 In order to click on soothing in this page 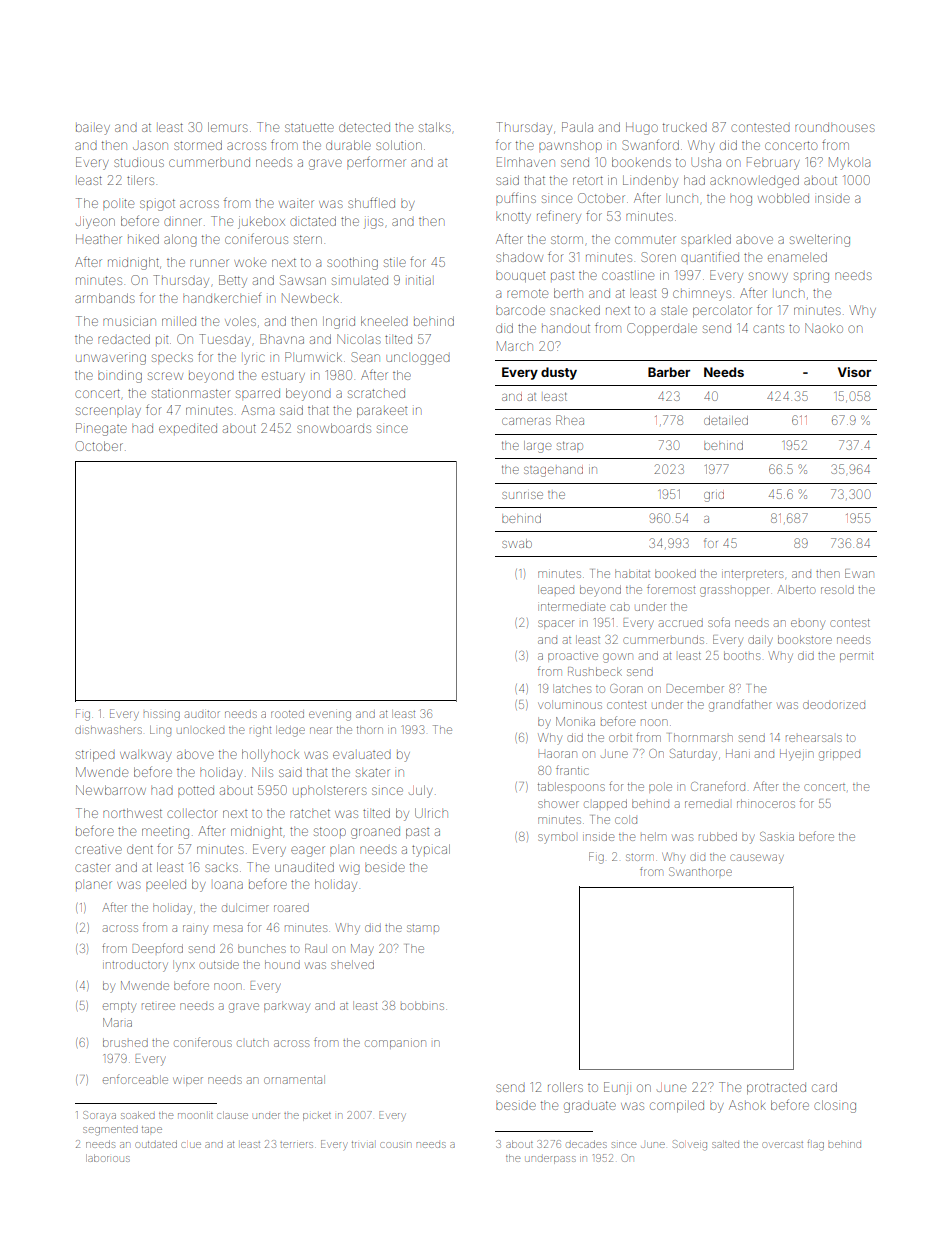, I will do `click(352, 263)`.
